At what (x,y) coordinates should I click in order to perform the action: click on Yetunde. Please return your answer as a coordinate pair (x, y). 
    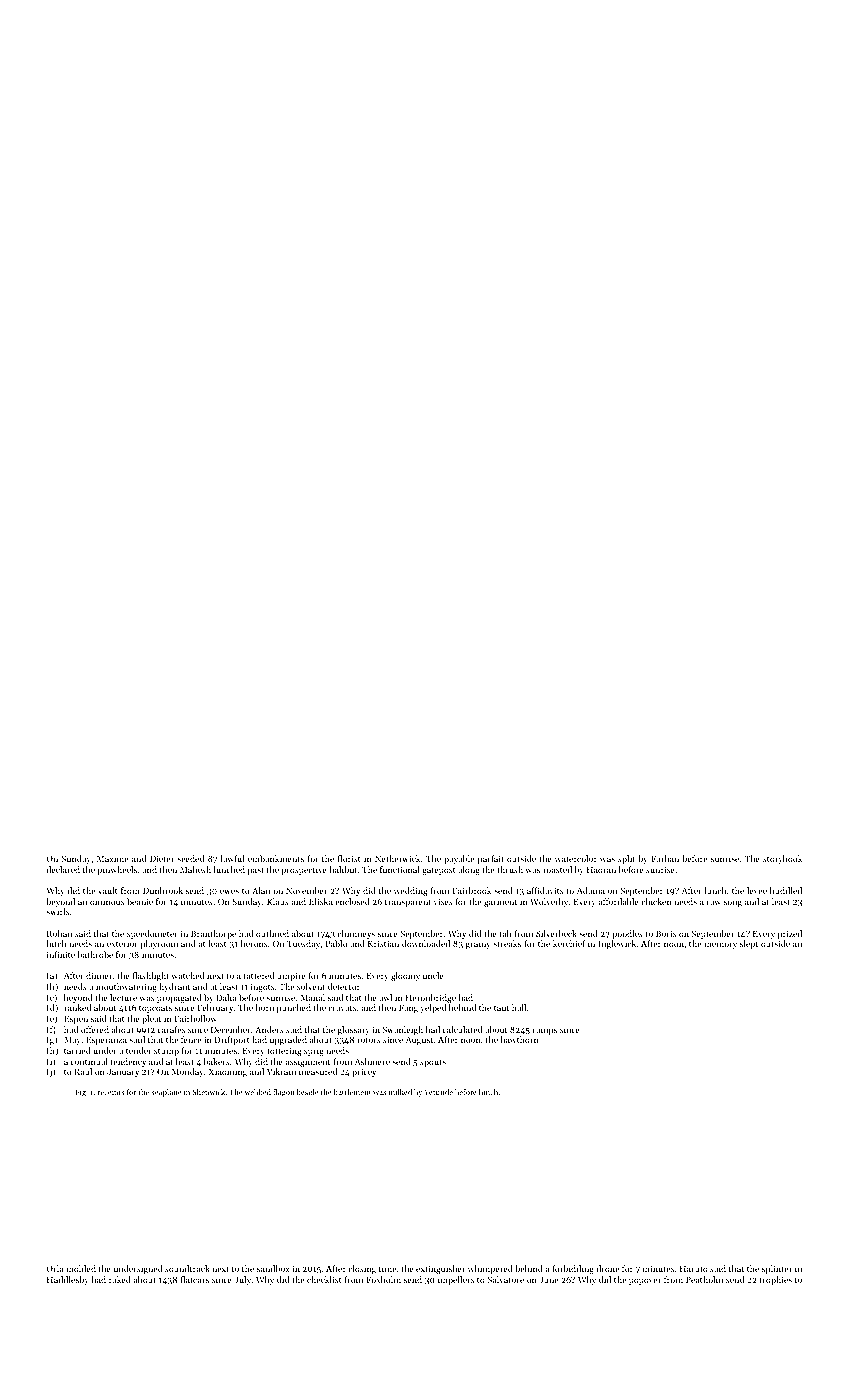
    Looking at the image, I should click on (438, 1092).
